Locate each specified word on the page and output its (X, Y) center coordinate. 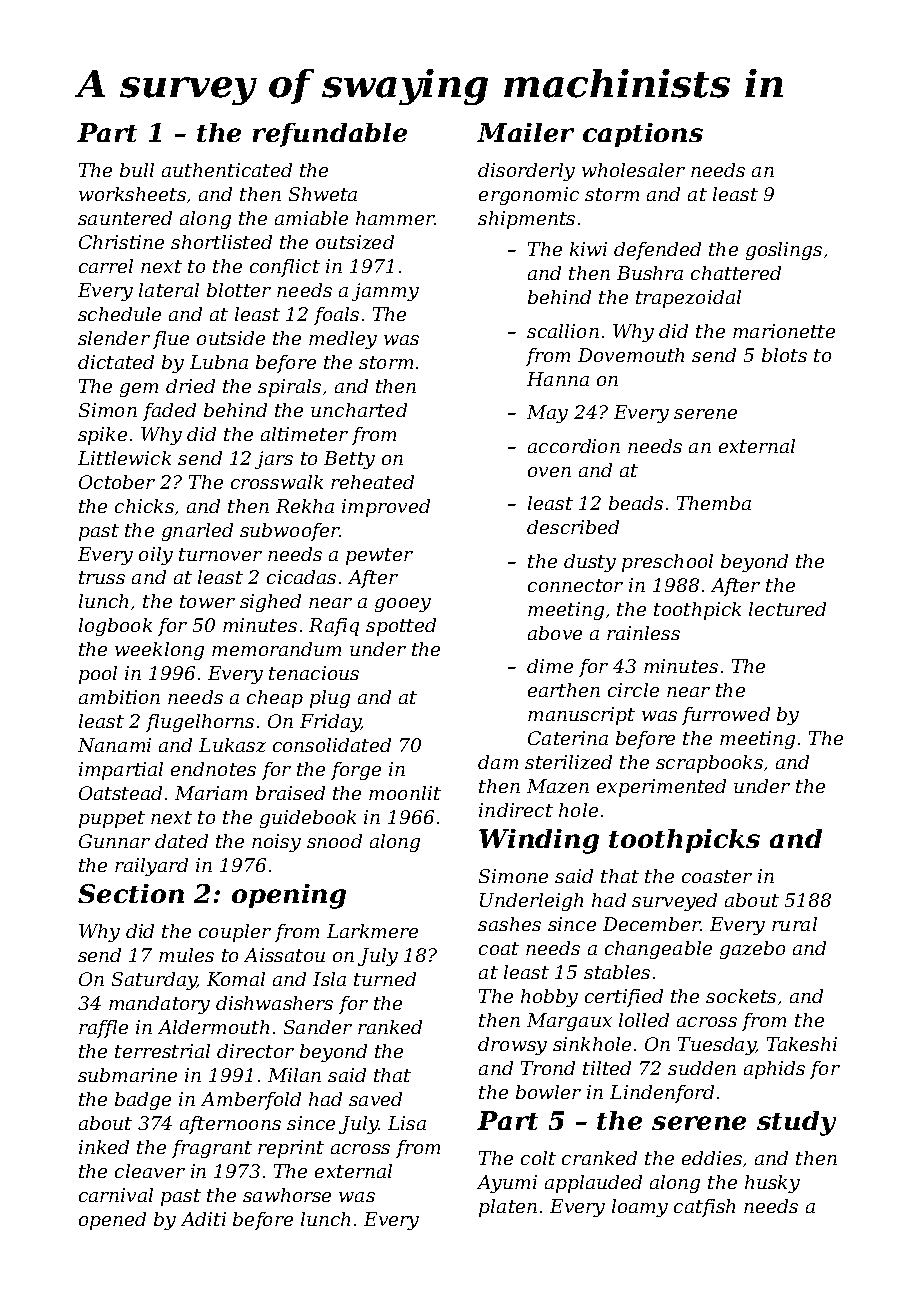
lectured (787, 609)
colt (538, 1158)
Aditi (203, 1219)
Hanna (558, 379)
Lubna (219, 362)
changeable (658, 950)
